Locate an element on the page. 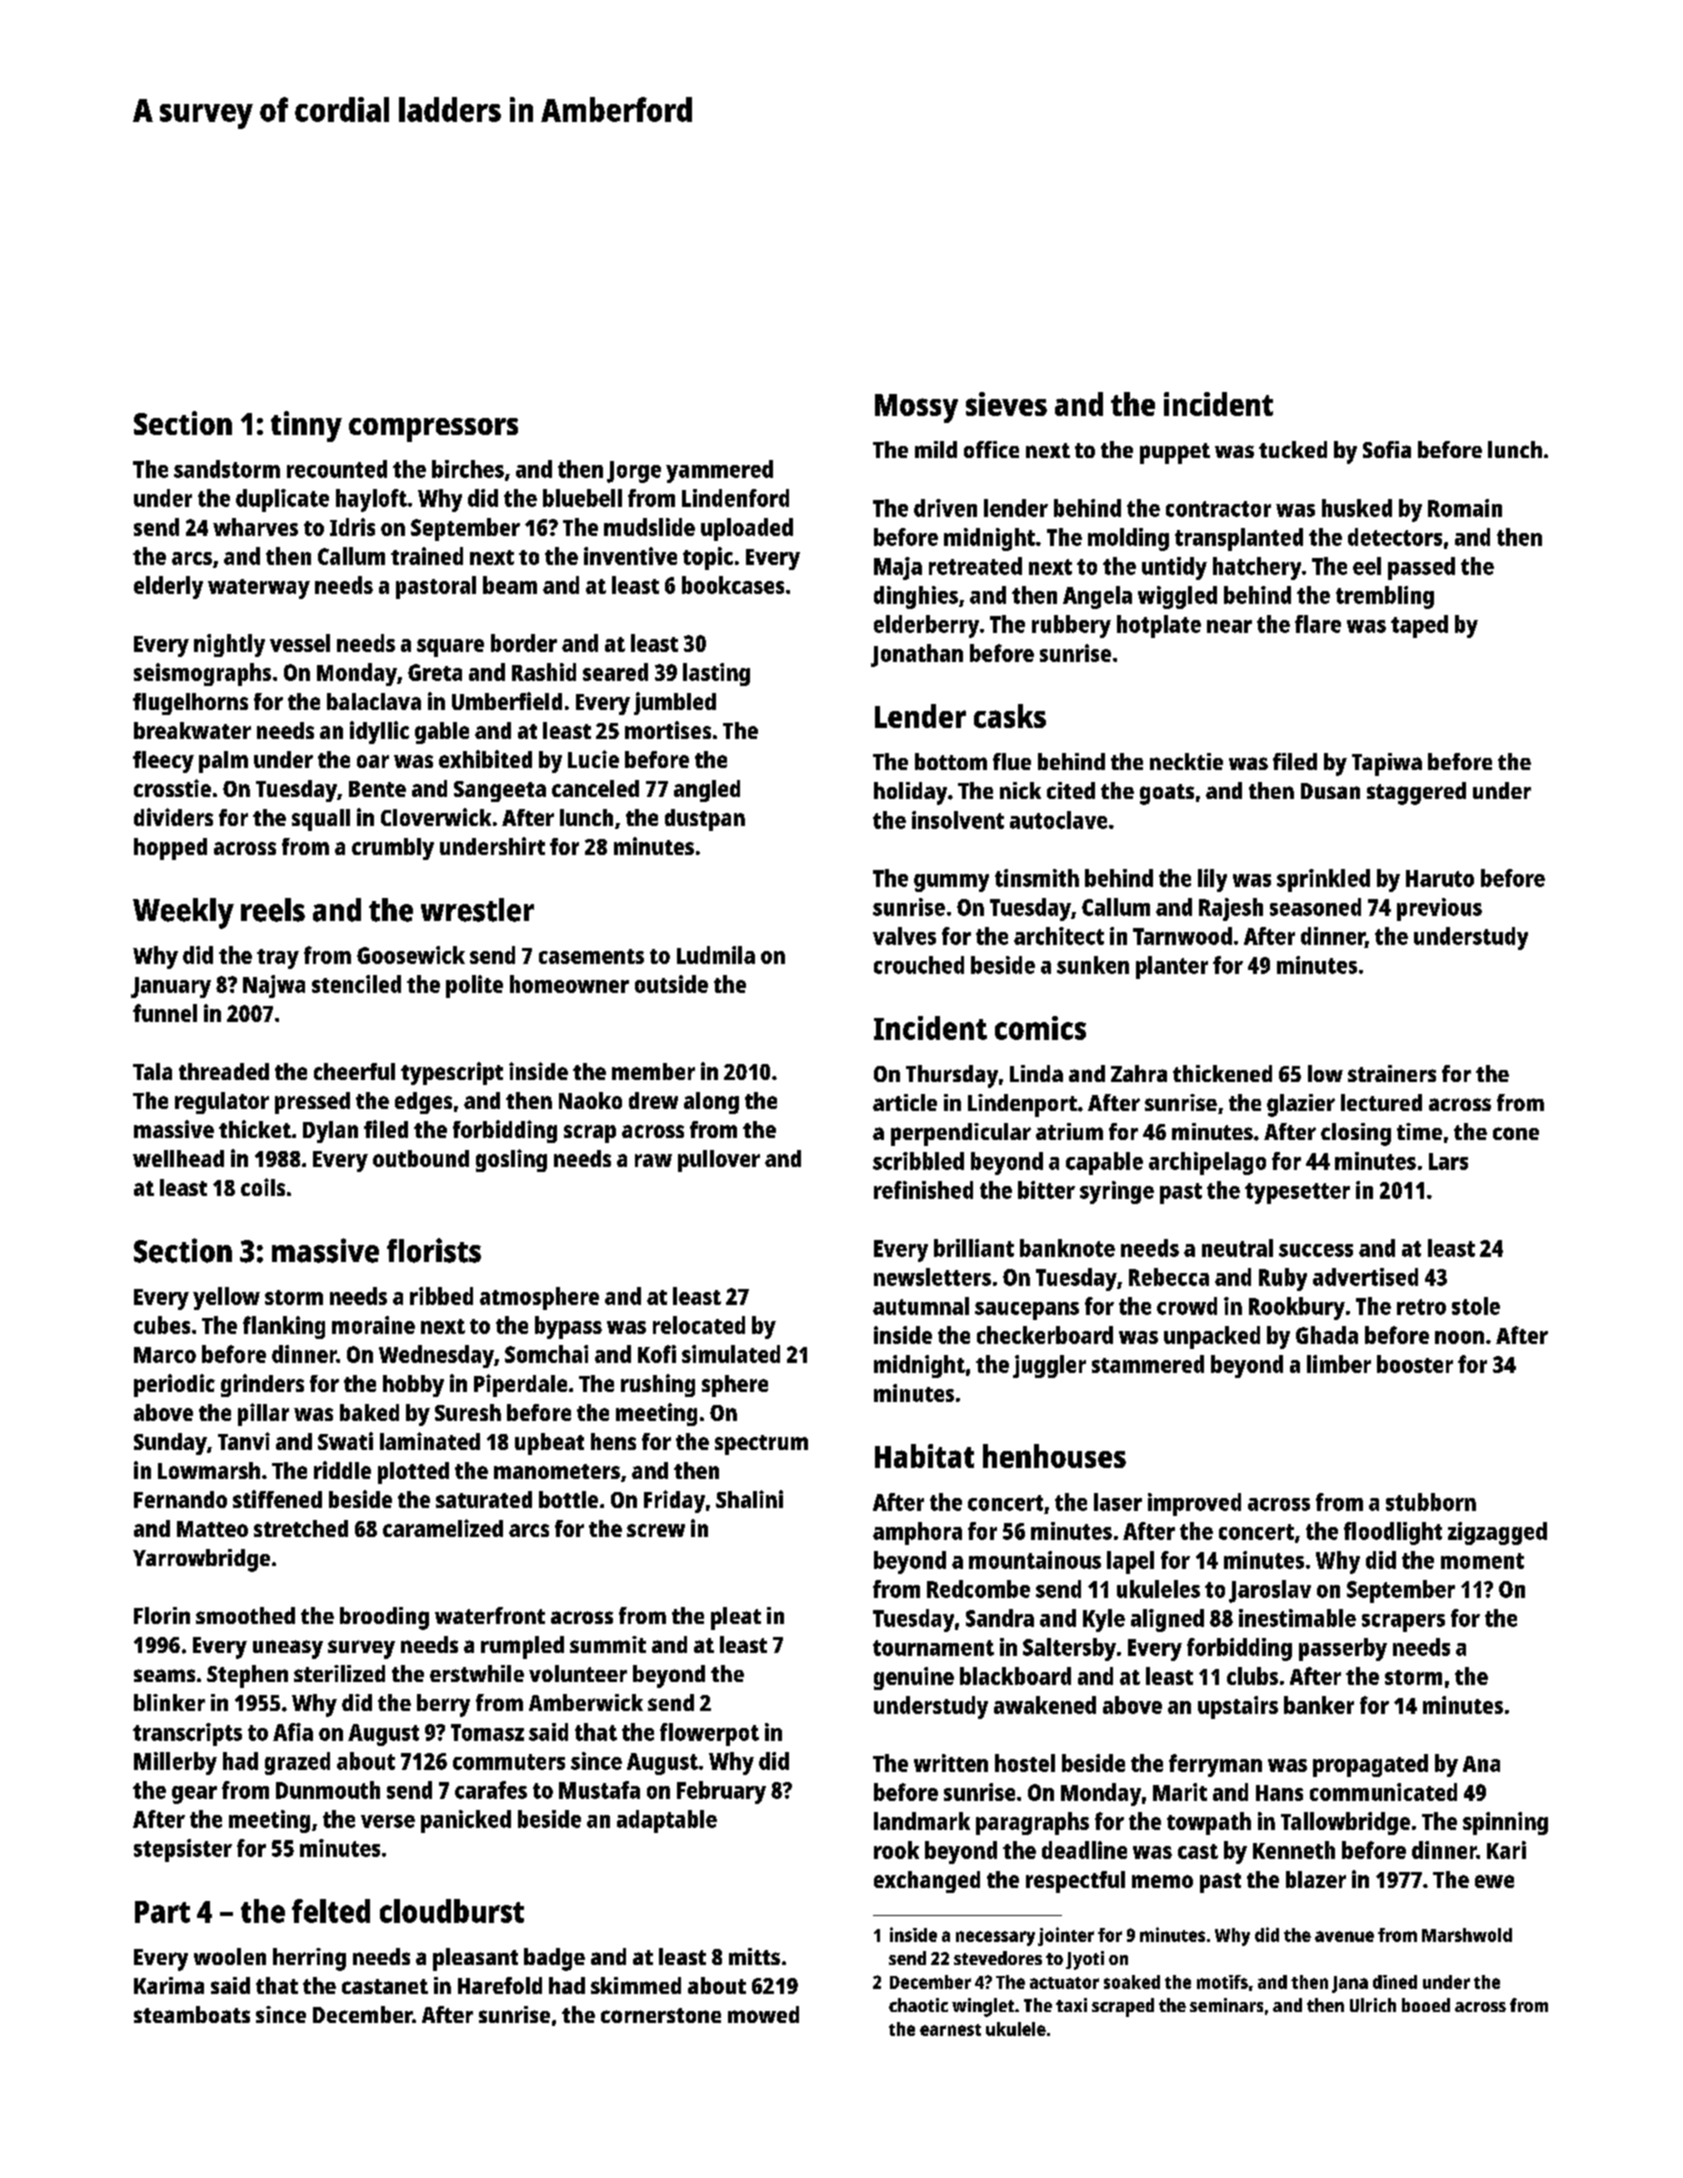 The image size is (1683, 2178). inventive is located at coordinates (630, 556).
